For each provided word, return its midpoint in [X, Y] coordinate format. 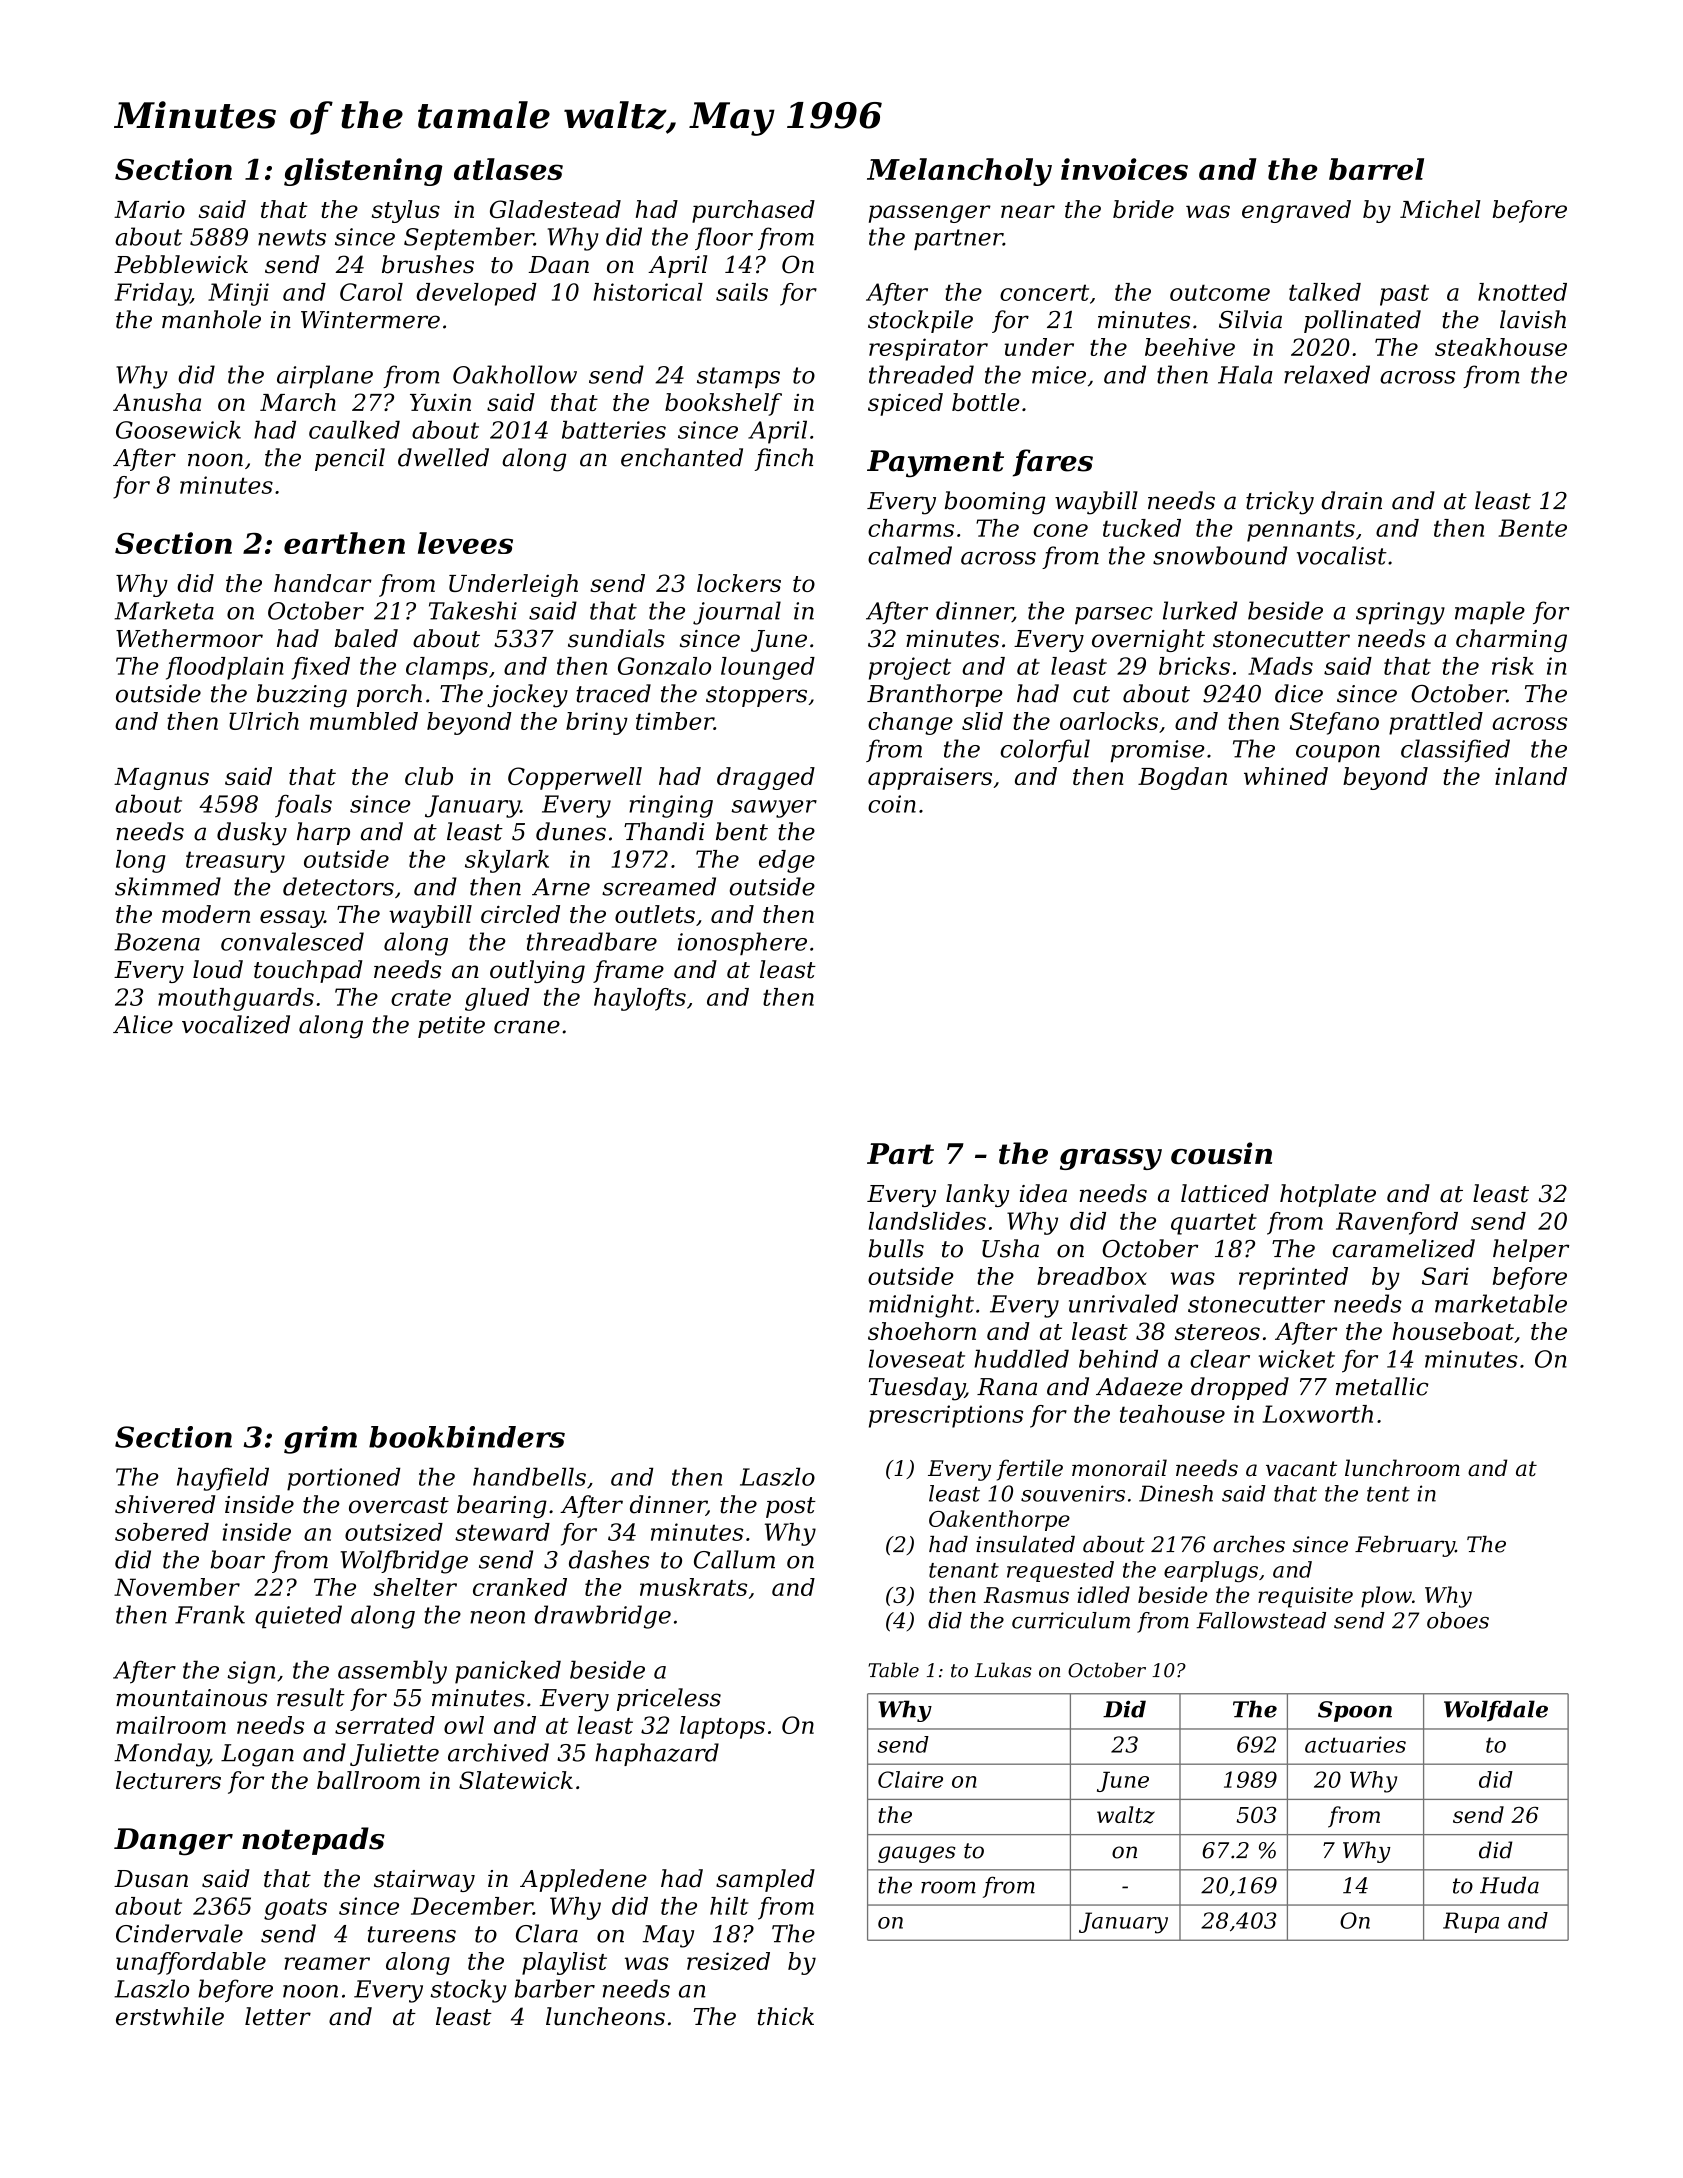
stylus [406, 211]
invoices [1124, 169]
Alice [143, 1024]
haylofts [640, 999]
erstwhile [170, 2016]
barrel [1376, 169]
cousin [1221, 1153]
